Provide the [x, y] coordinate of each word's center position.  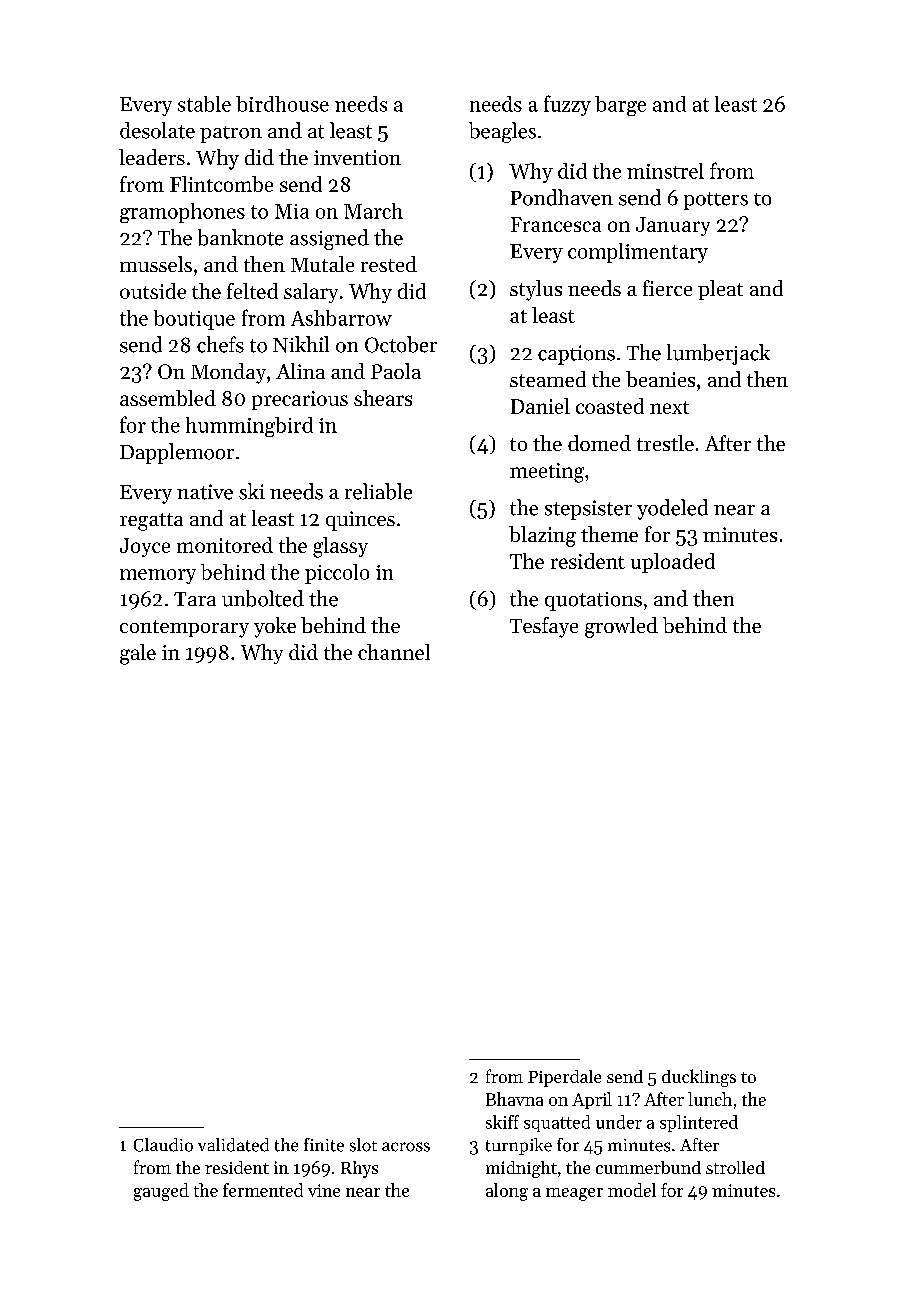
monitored [225, 545]
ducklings [699, 1078]
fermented [263, 1190]
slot [363, 1145]
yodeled [672, 509]
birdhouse [282, 104]
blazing [542, 536]
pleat [720, 290]
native [205, 492]
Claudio [163, 1145]
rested [389, 264]
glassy [340, 547]
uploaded [673, 563]
